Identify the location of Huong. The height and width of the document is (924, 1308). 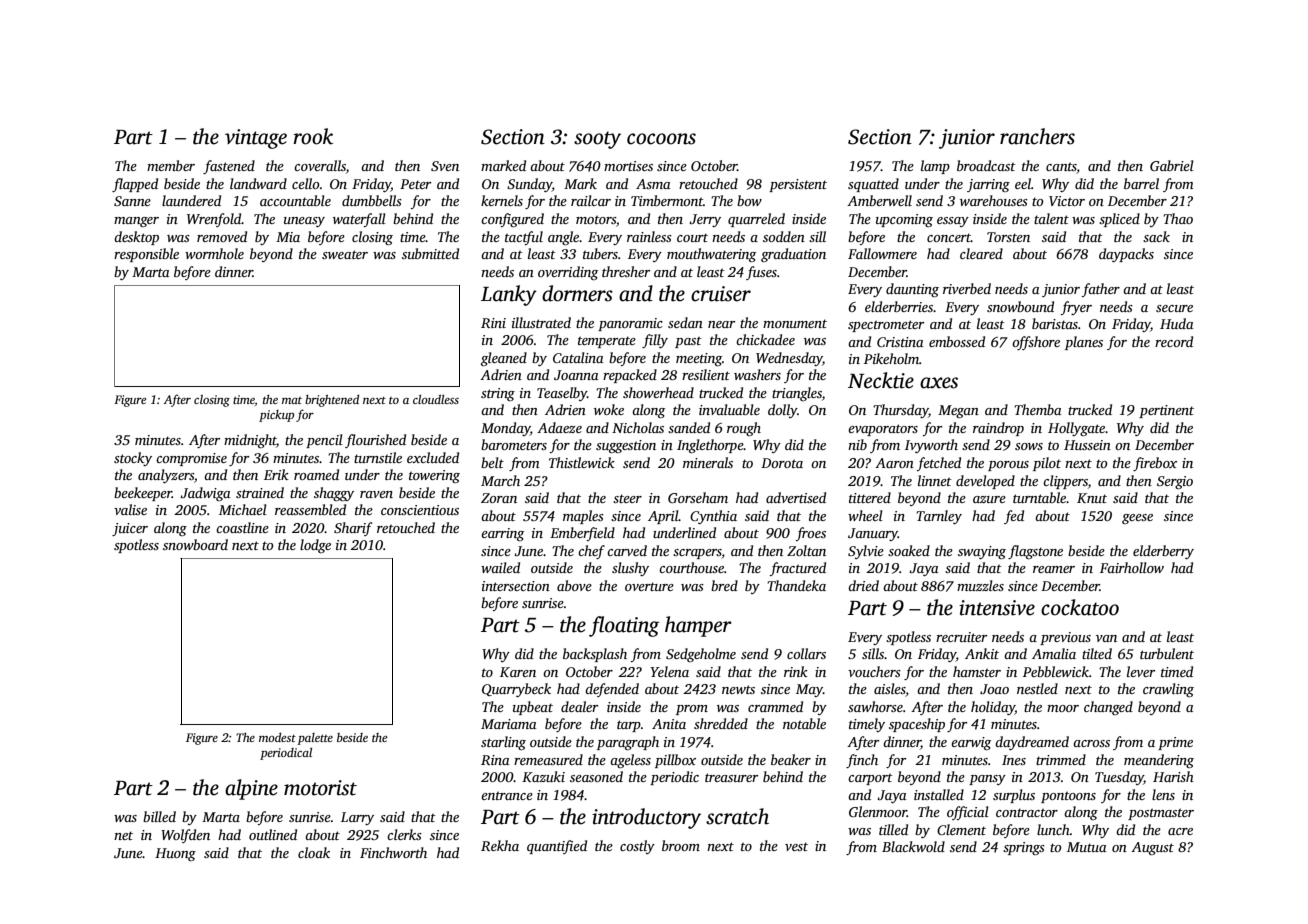
(175, 854).
